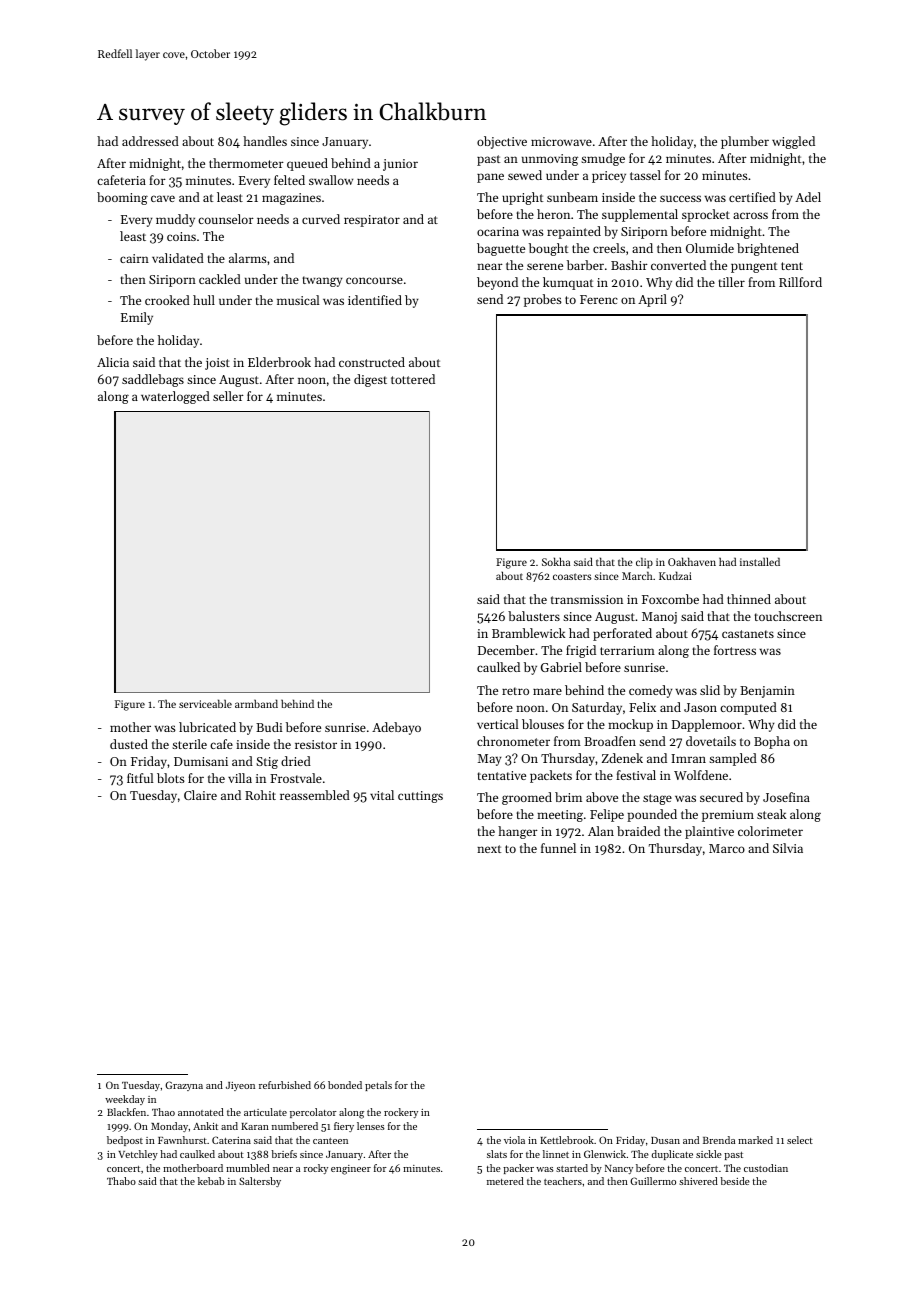  What do you see at coordinates (175, 397) in the screenshot?
I see `waterlogged` at bounding box center [175, 397].
